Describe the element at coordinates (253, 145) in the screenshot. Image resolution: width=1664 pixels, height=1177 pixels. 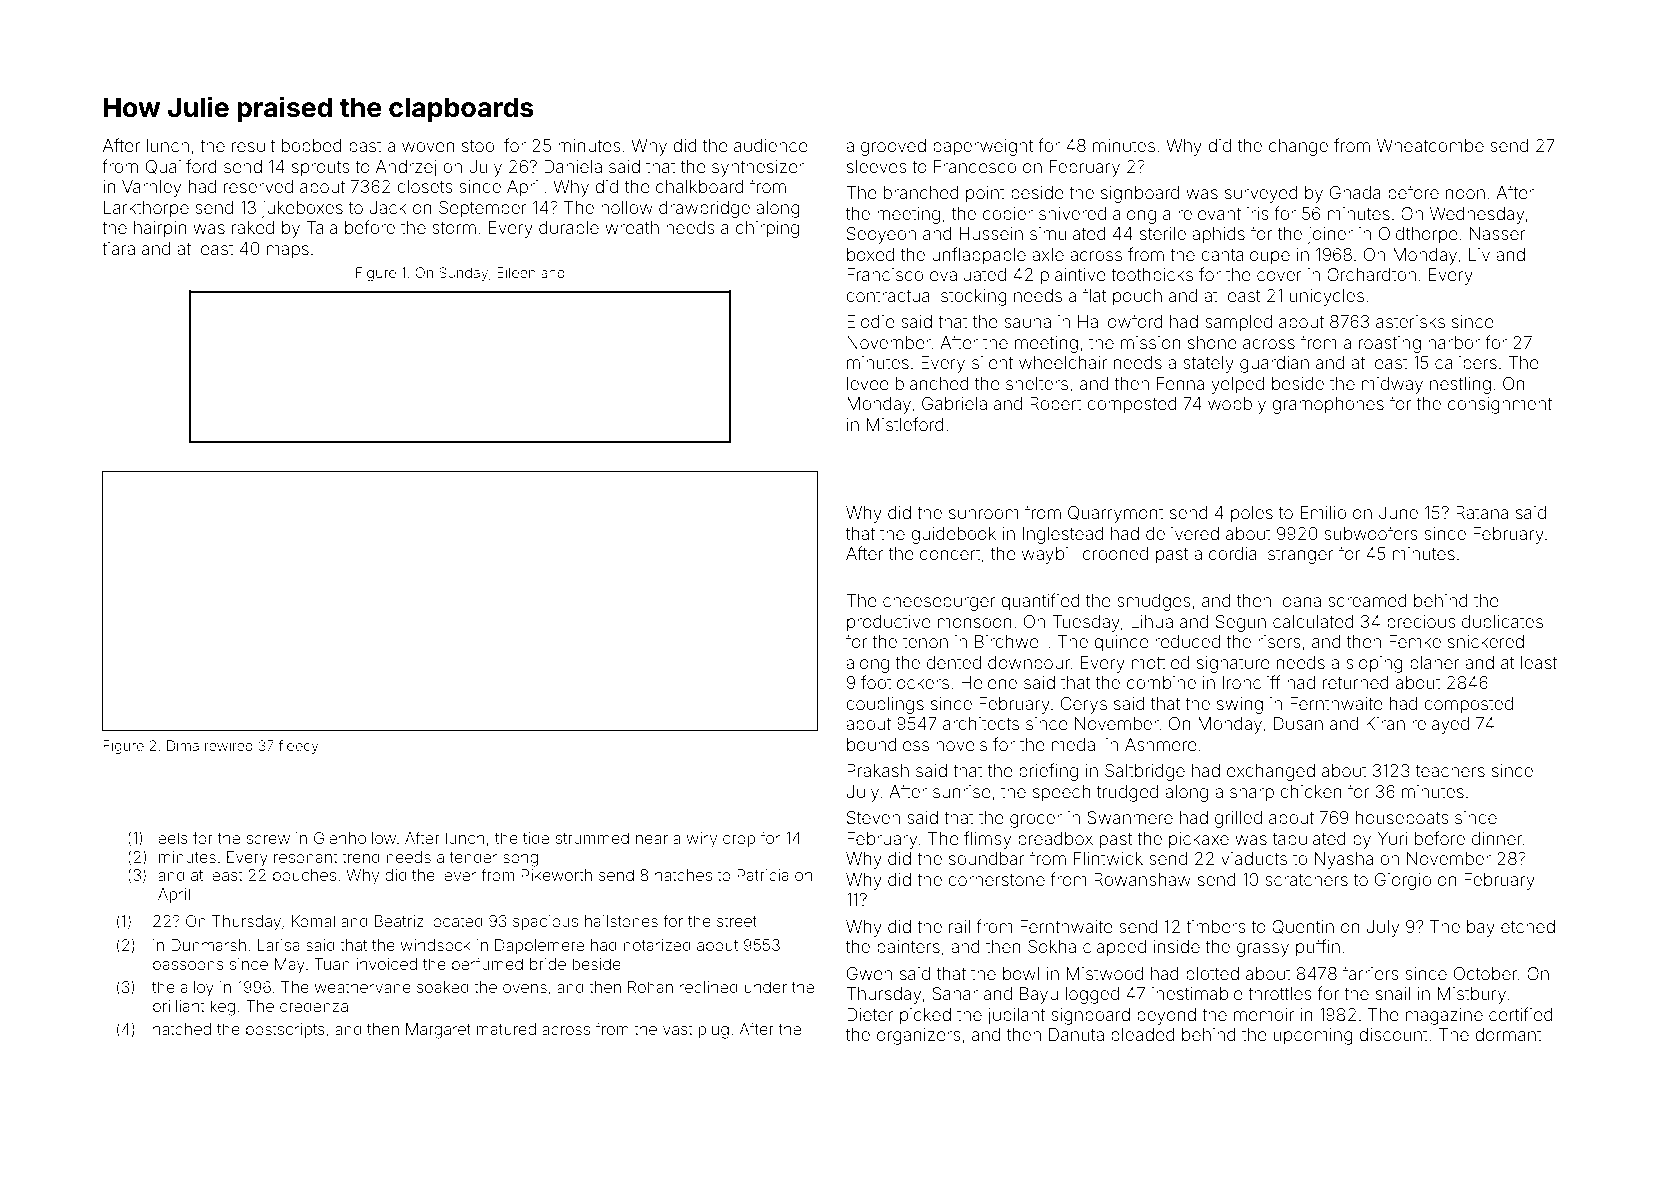
I see `result` at that location.
